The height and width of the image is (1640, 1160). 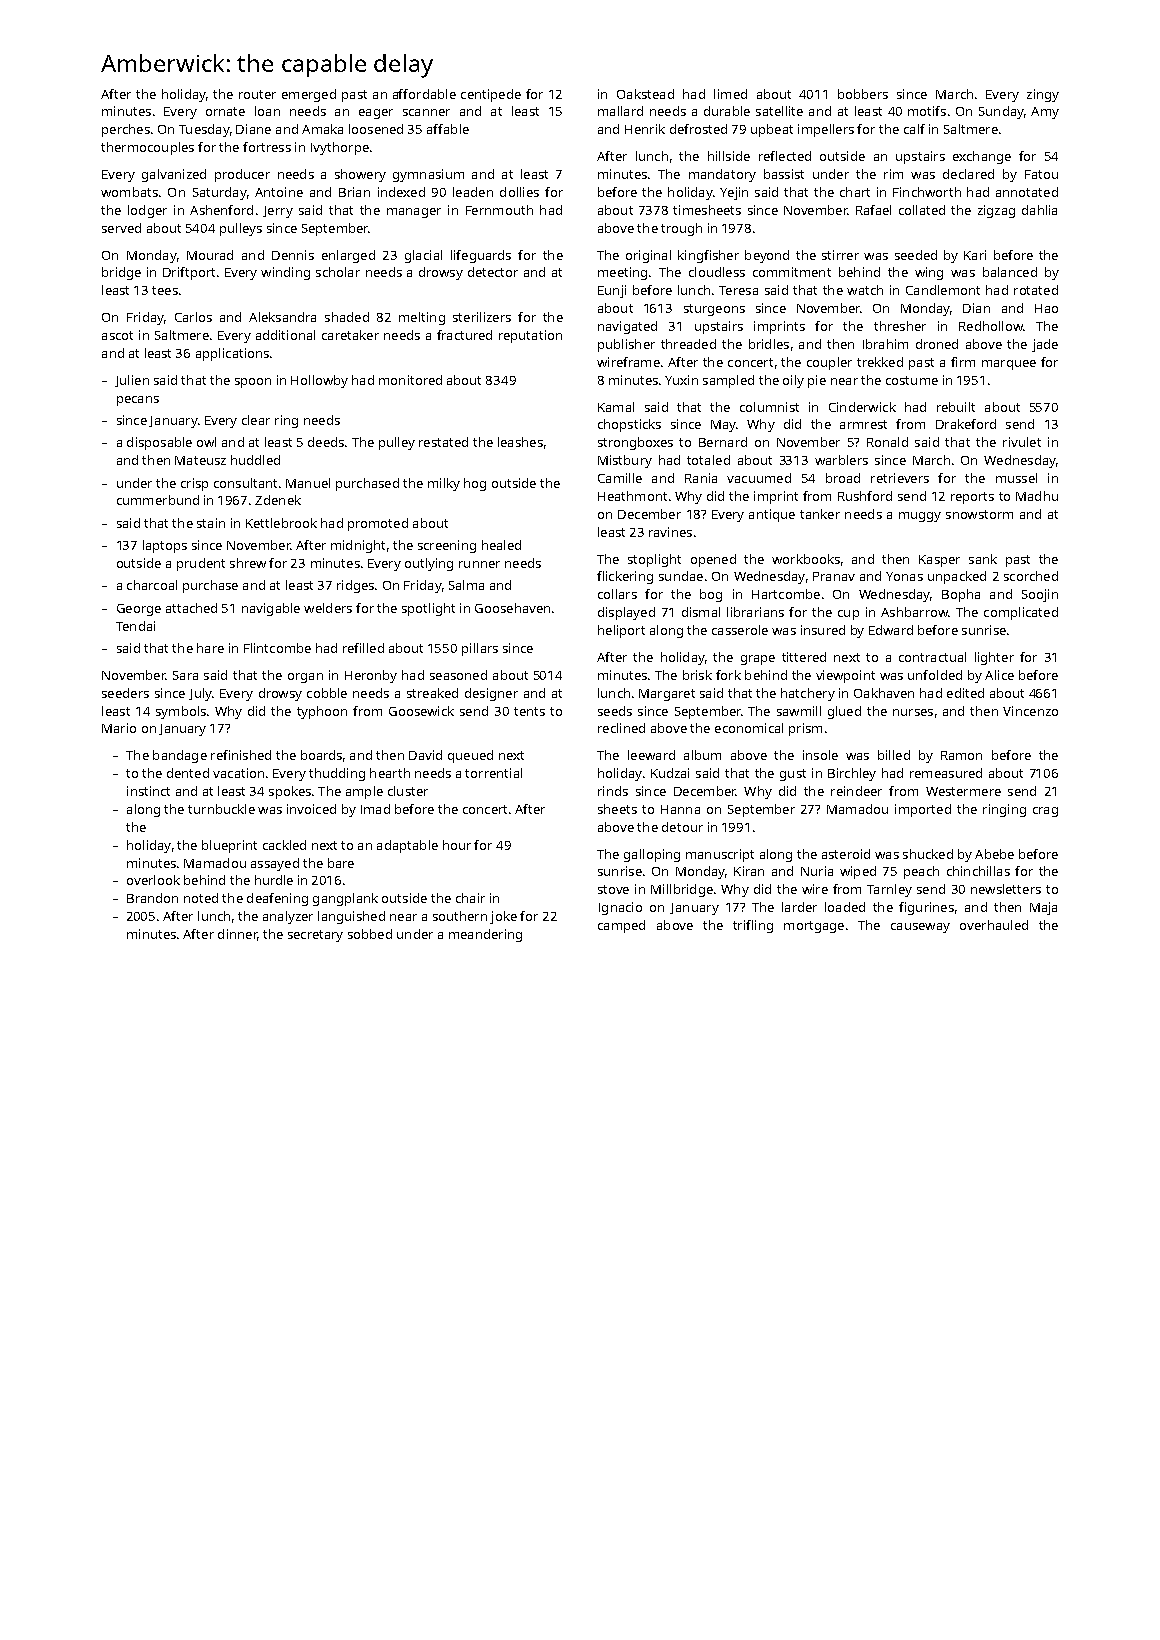 I want to click on heliport, so click(x=621, y=631).
